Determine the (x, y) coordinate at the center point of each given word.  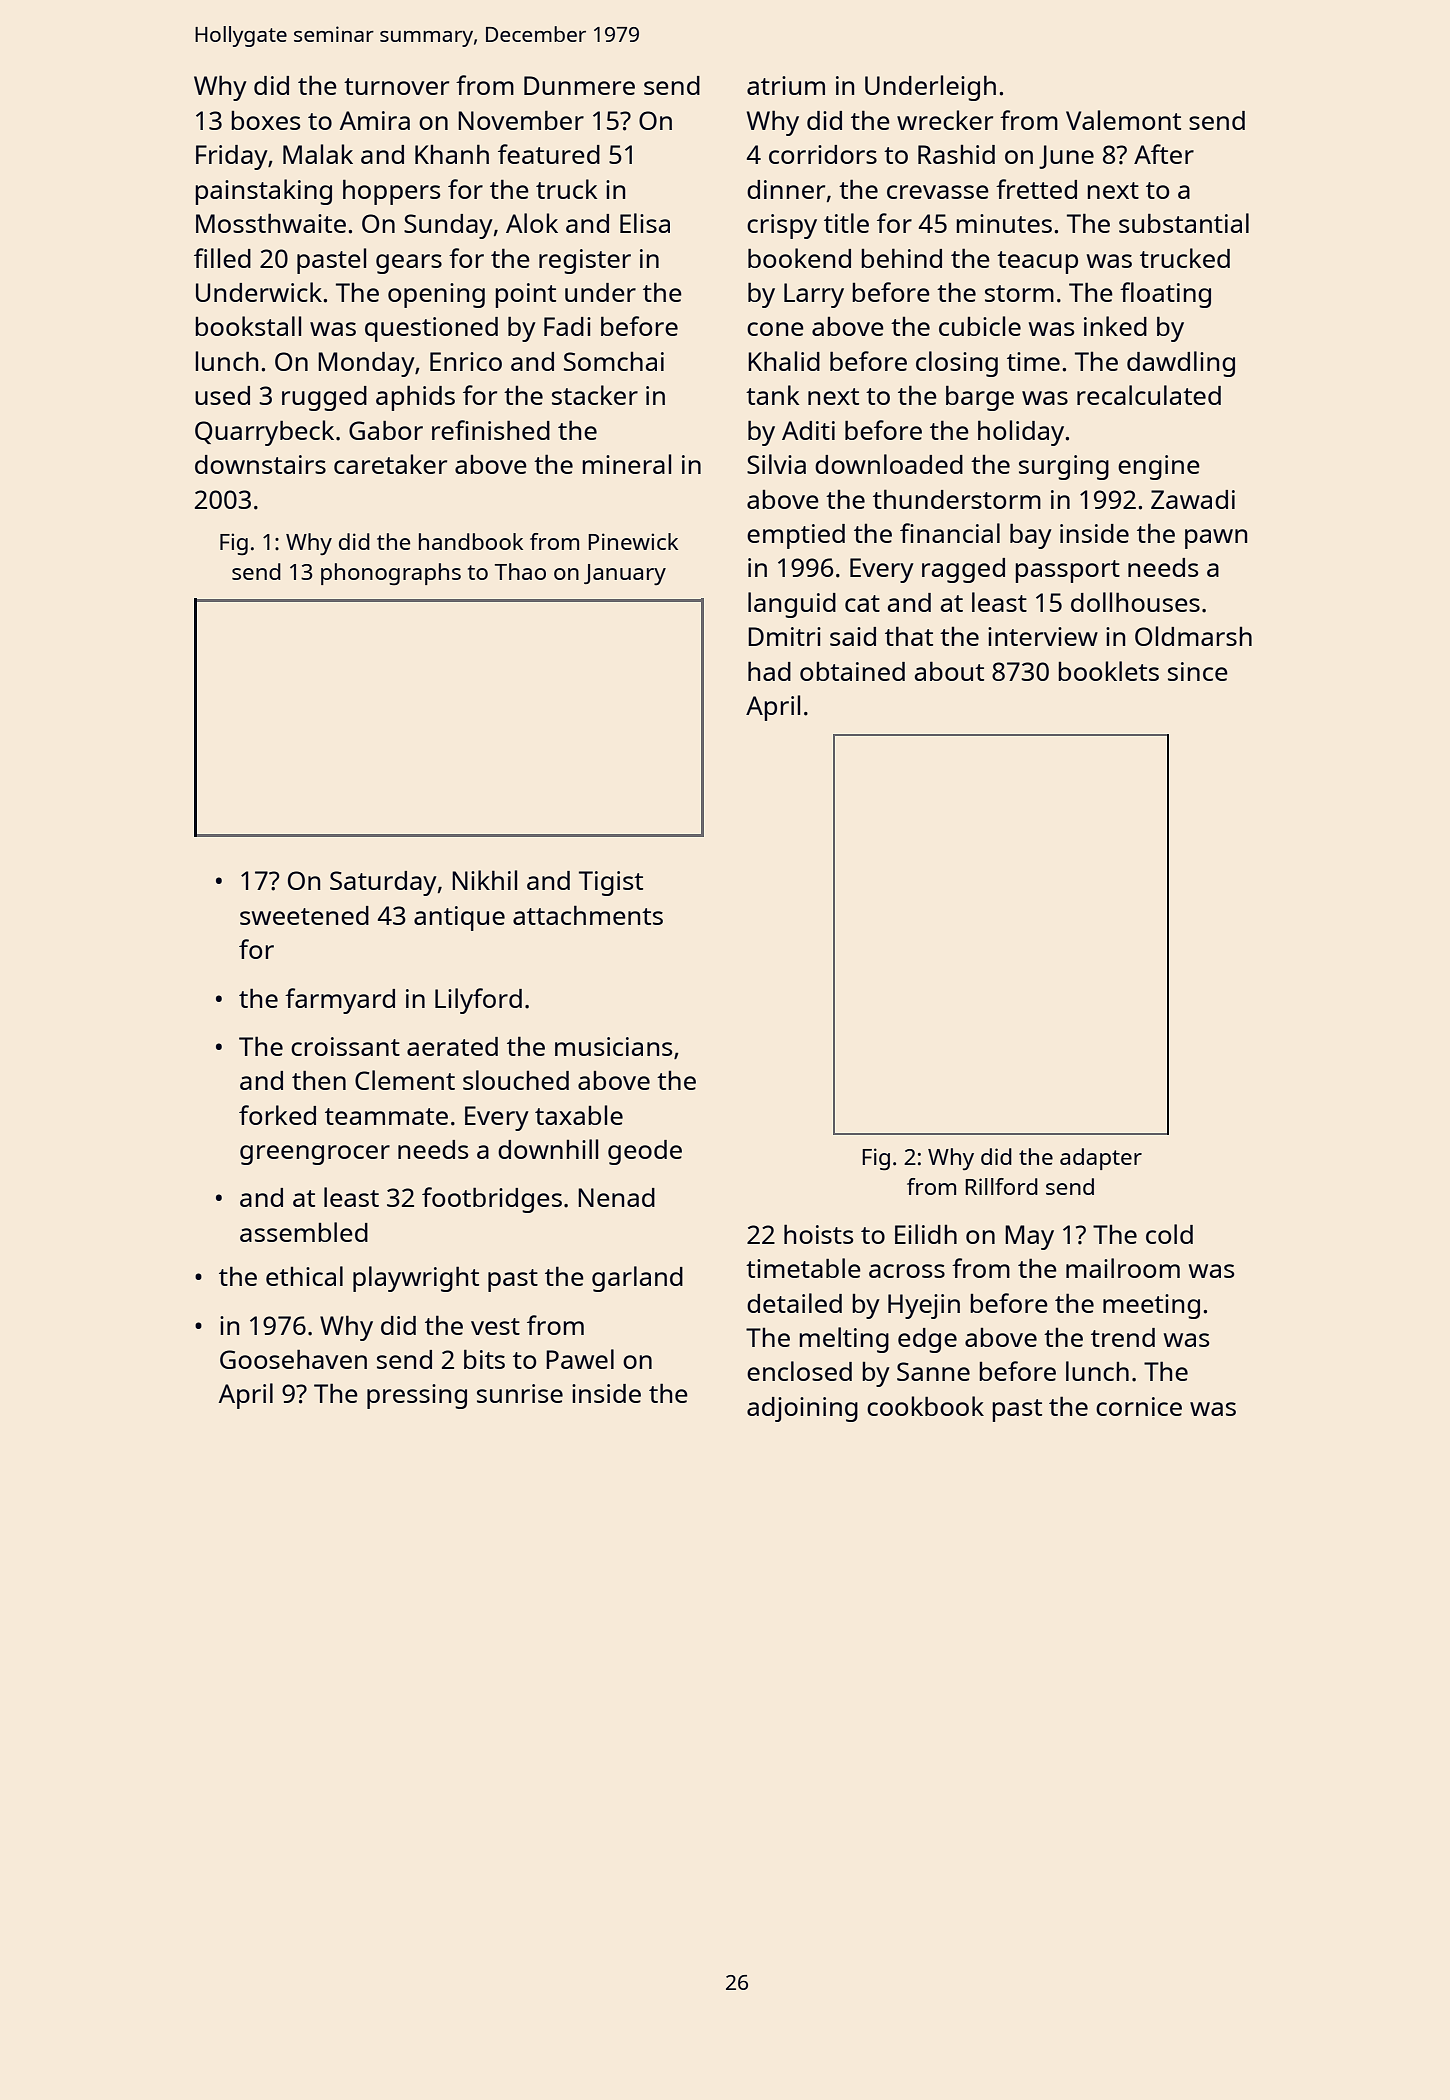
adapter (1101, 1159)
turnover (396, 86)
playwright (416, 1279)
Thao (520, 571)
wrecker (945, 120)
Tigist (611, 883)
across (907, 1271)
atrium (786, 85)
